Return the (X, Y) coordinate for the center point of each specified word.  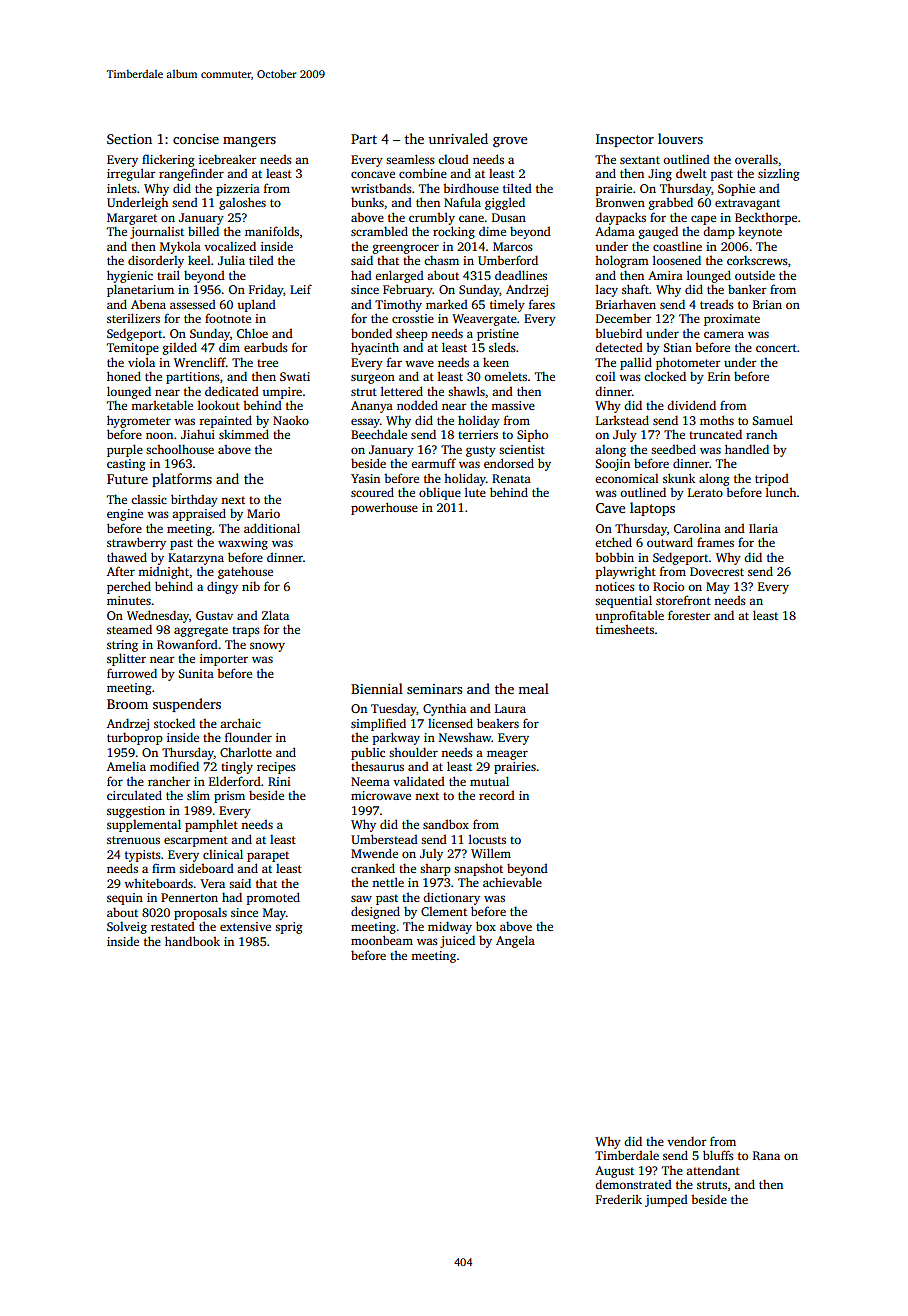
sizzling (779, 174)
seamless (410, 159)
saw (361, 898)
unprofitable (629, 616)
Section (129, 139)
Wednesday (158, 616)
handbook (192, 941)
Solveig (127, 928)
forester (689, 615)
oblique (440, 493)
